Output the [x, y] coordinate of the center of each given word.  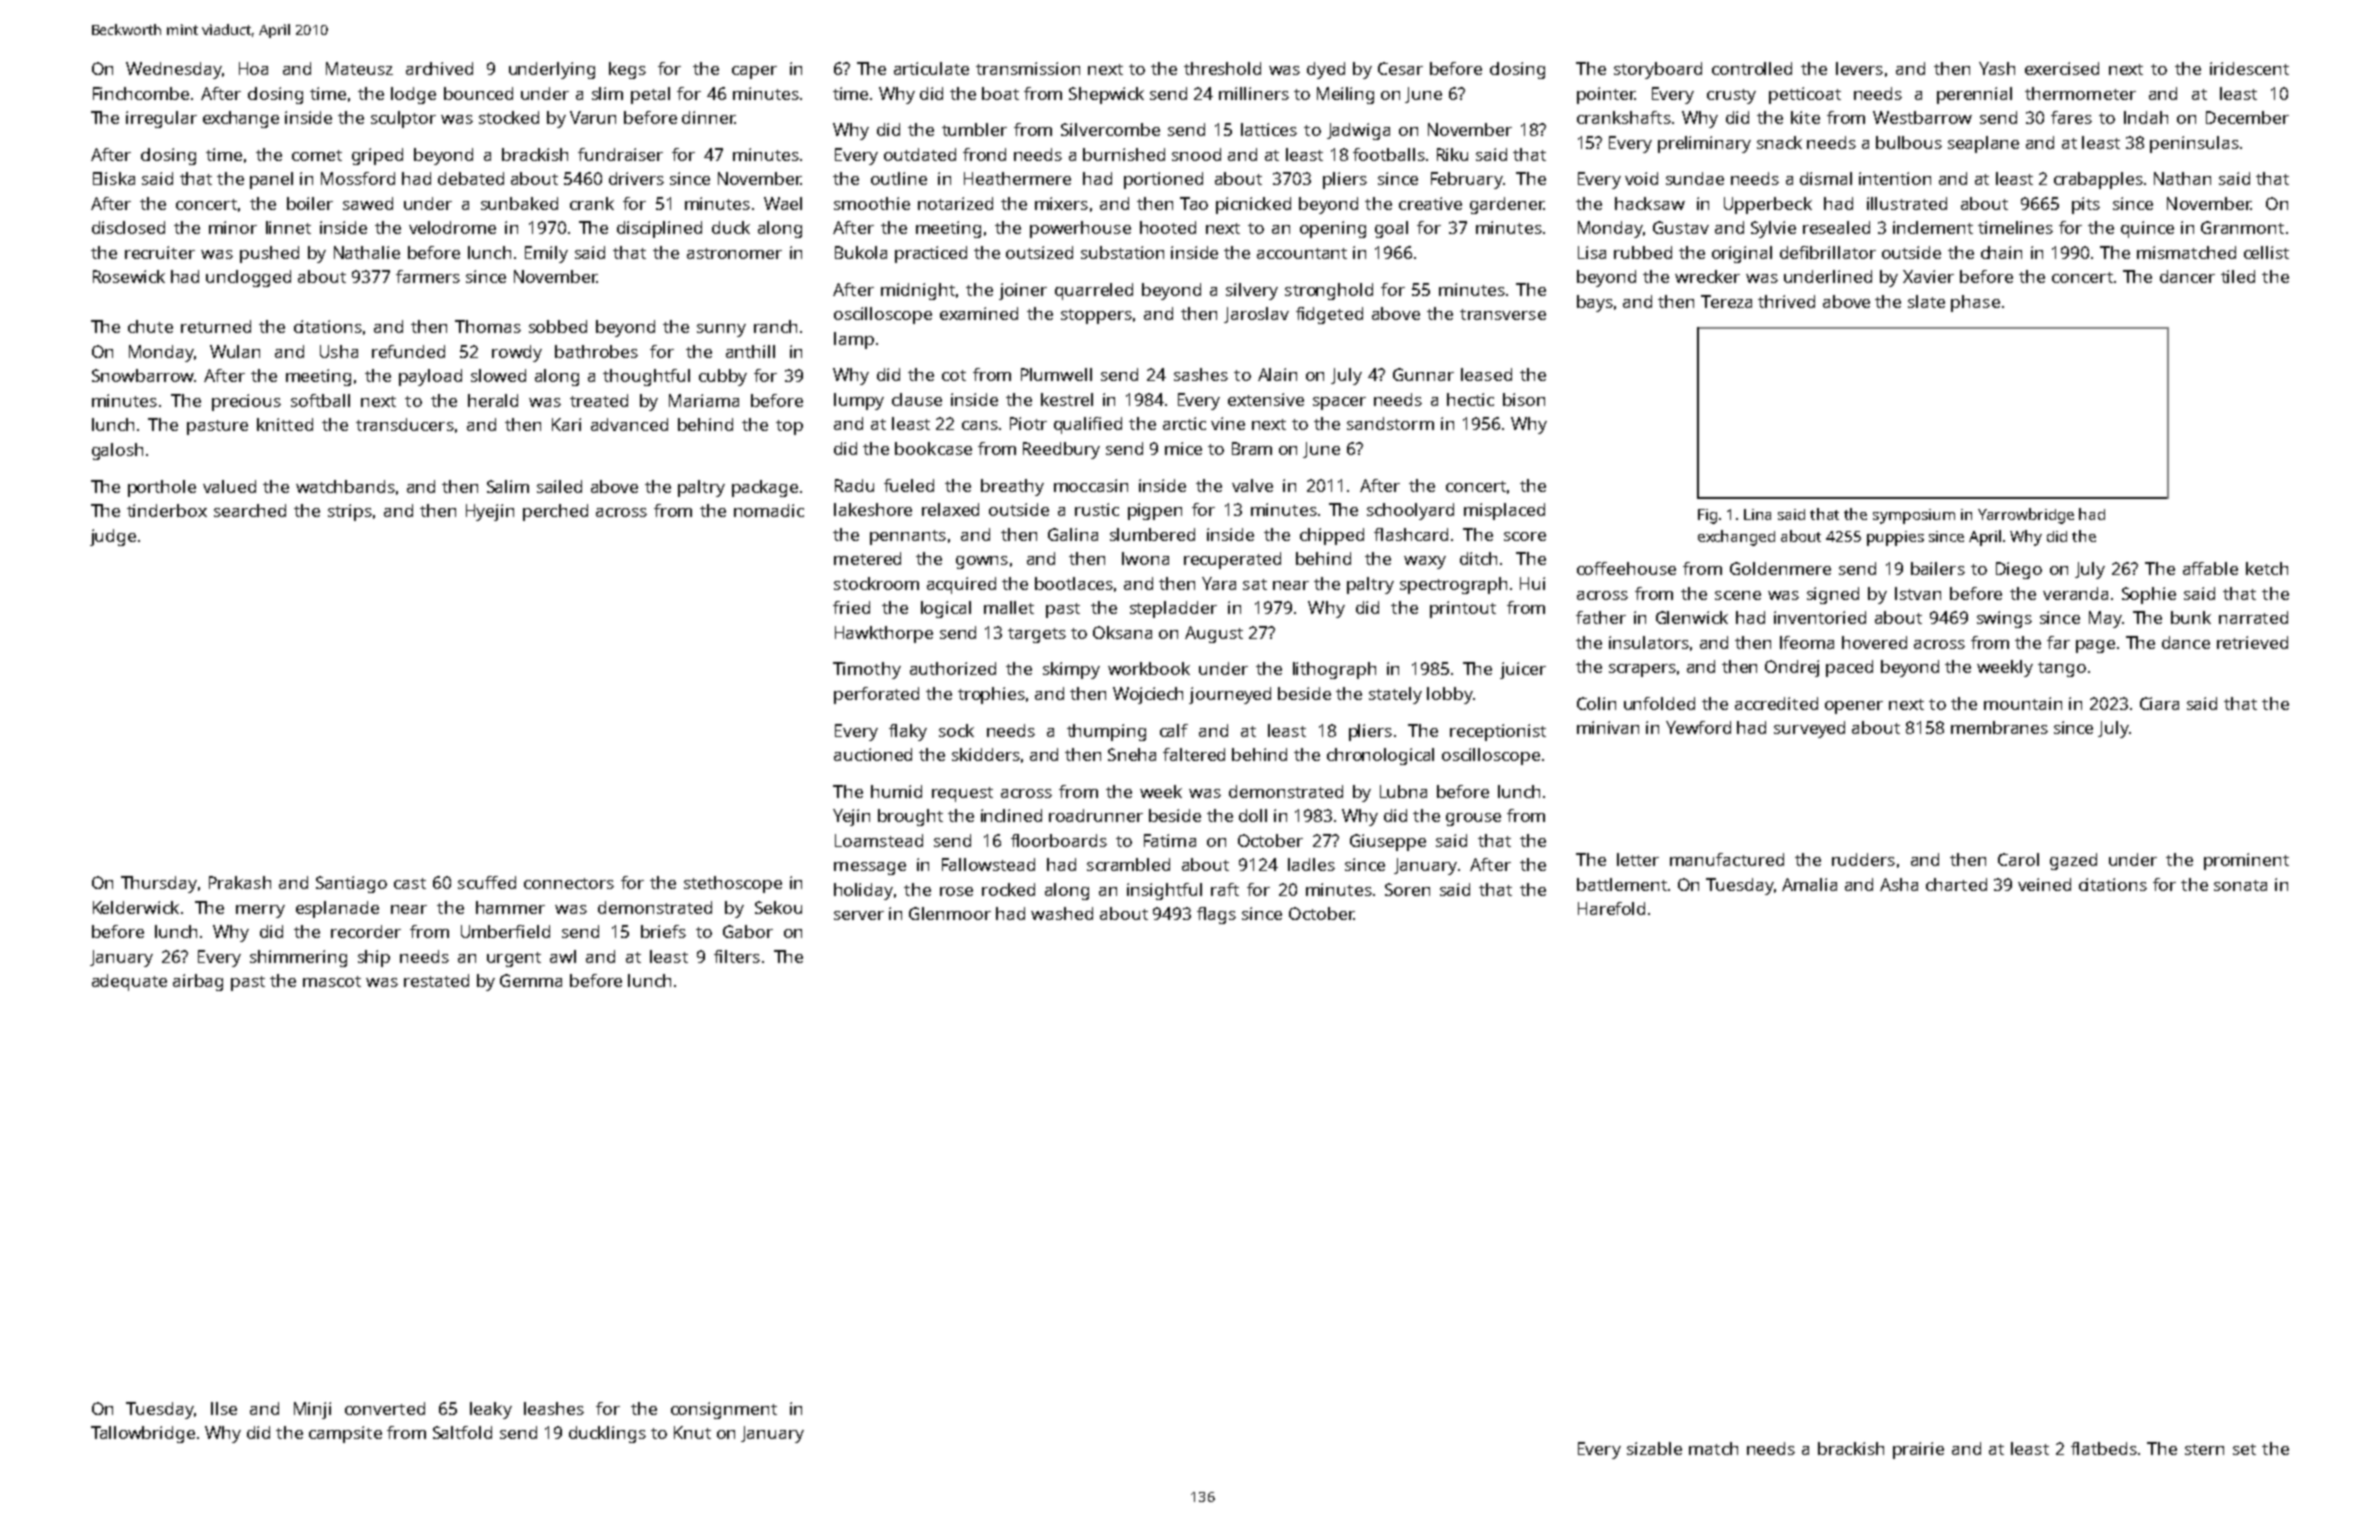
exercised [2062, 68]
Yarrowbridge [2026, 516]
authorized [953, 668]
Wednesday [174, 70]
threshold [1222, 68]
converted [385, 1408]
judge [113, 537]
